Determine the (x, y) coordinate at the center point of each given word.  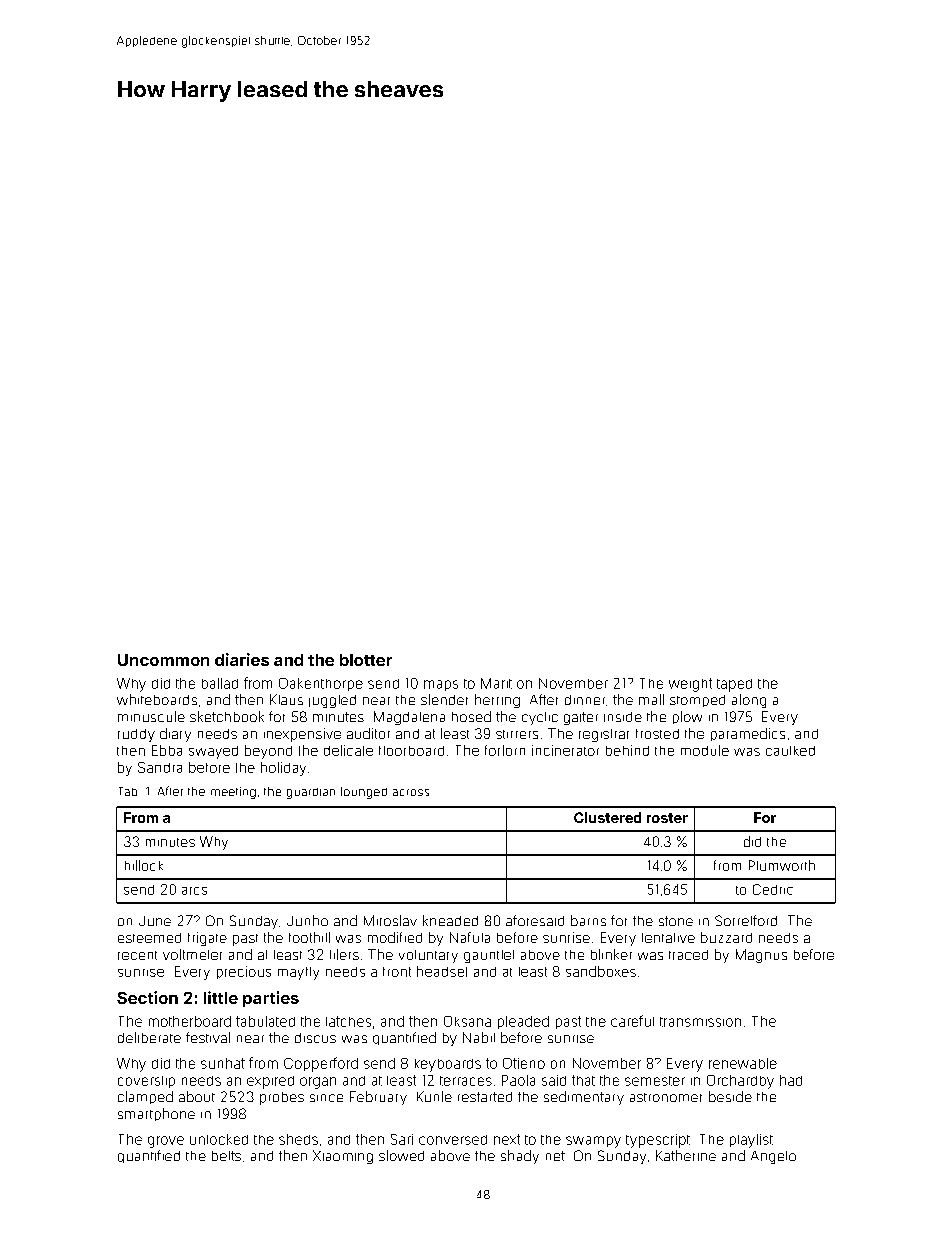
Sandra (160, 767)
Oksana (467, 1021)
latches (348, 1021)
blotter (366, 660)
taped (734, 685)
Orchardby (740, 1082)
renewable (743, 1063)
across (411, 792)
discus (315, 1038)
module (705, 750)
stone (676, 921)
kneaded (450, 920)
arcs (194, 891)
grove (166, 1142)
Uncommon (163, 660)
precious (244, 972)
